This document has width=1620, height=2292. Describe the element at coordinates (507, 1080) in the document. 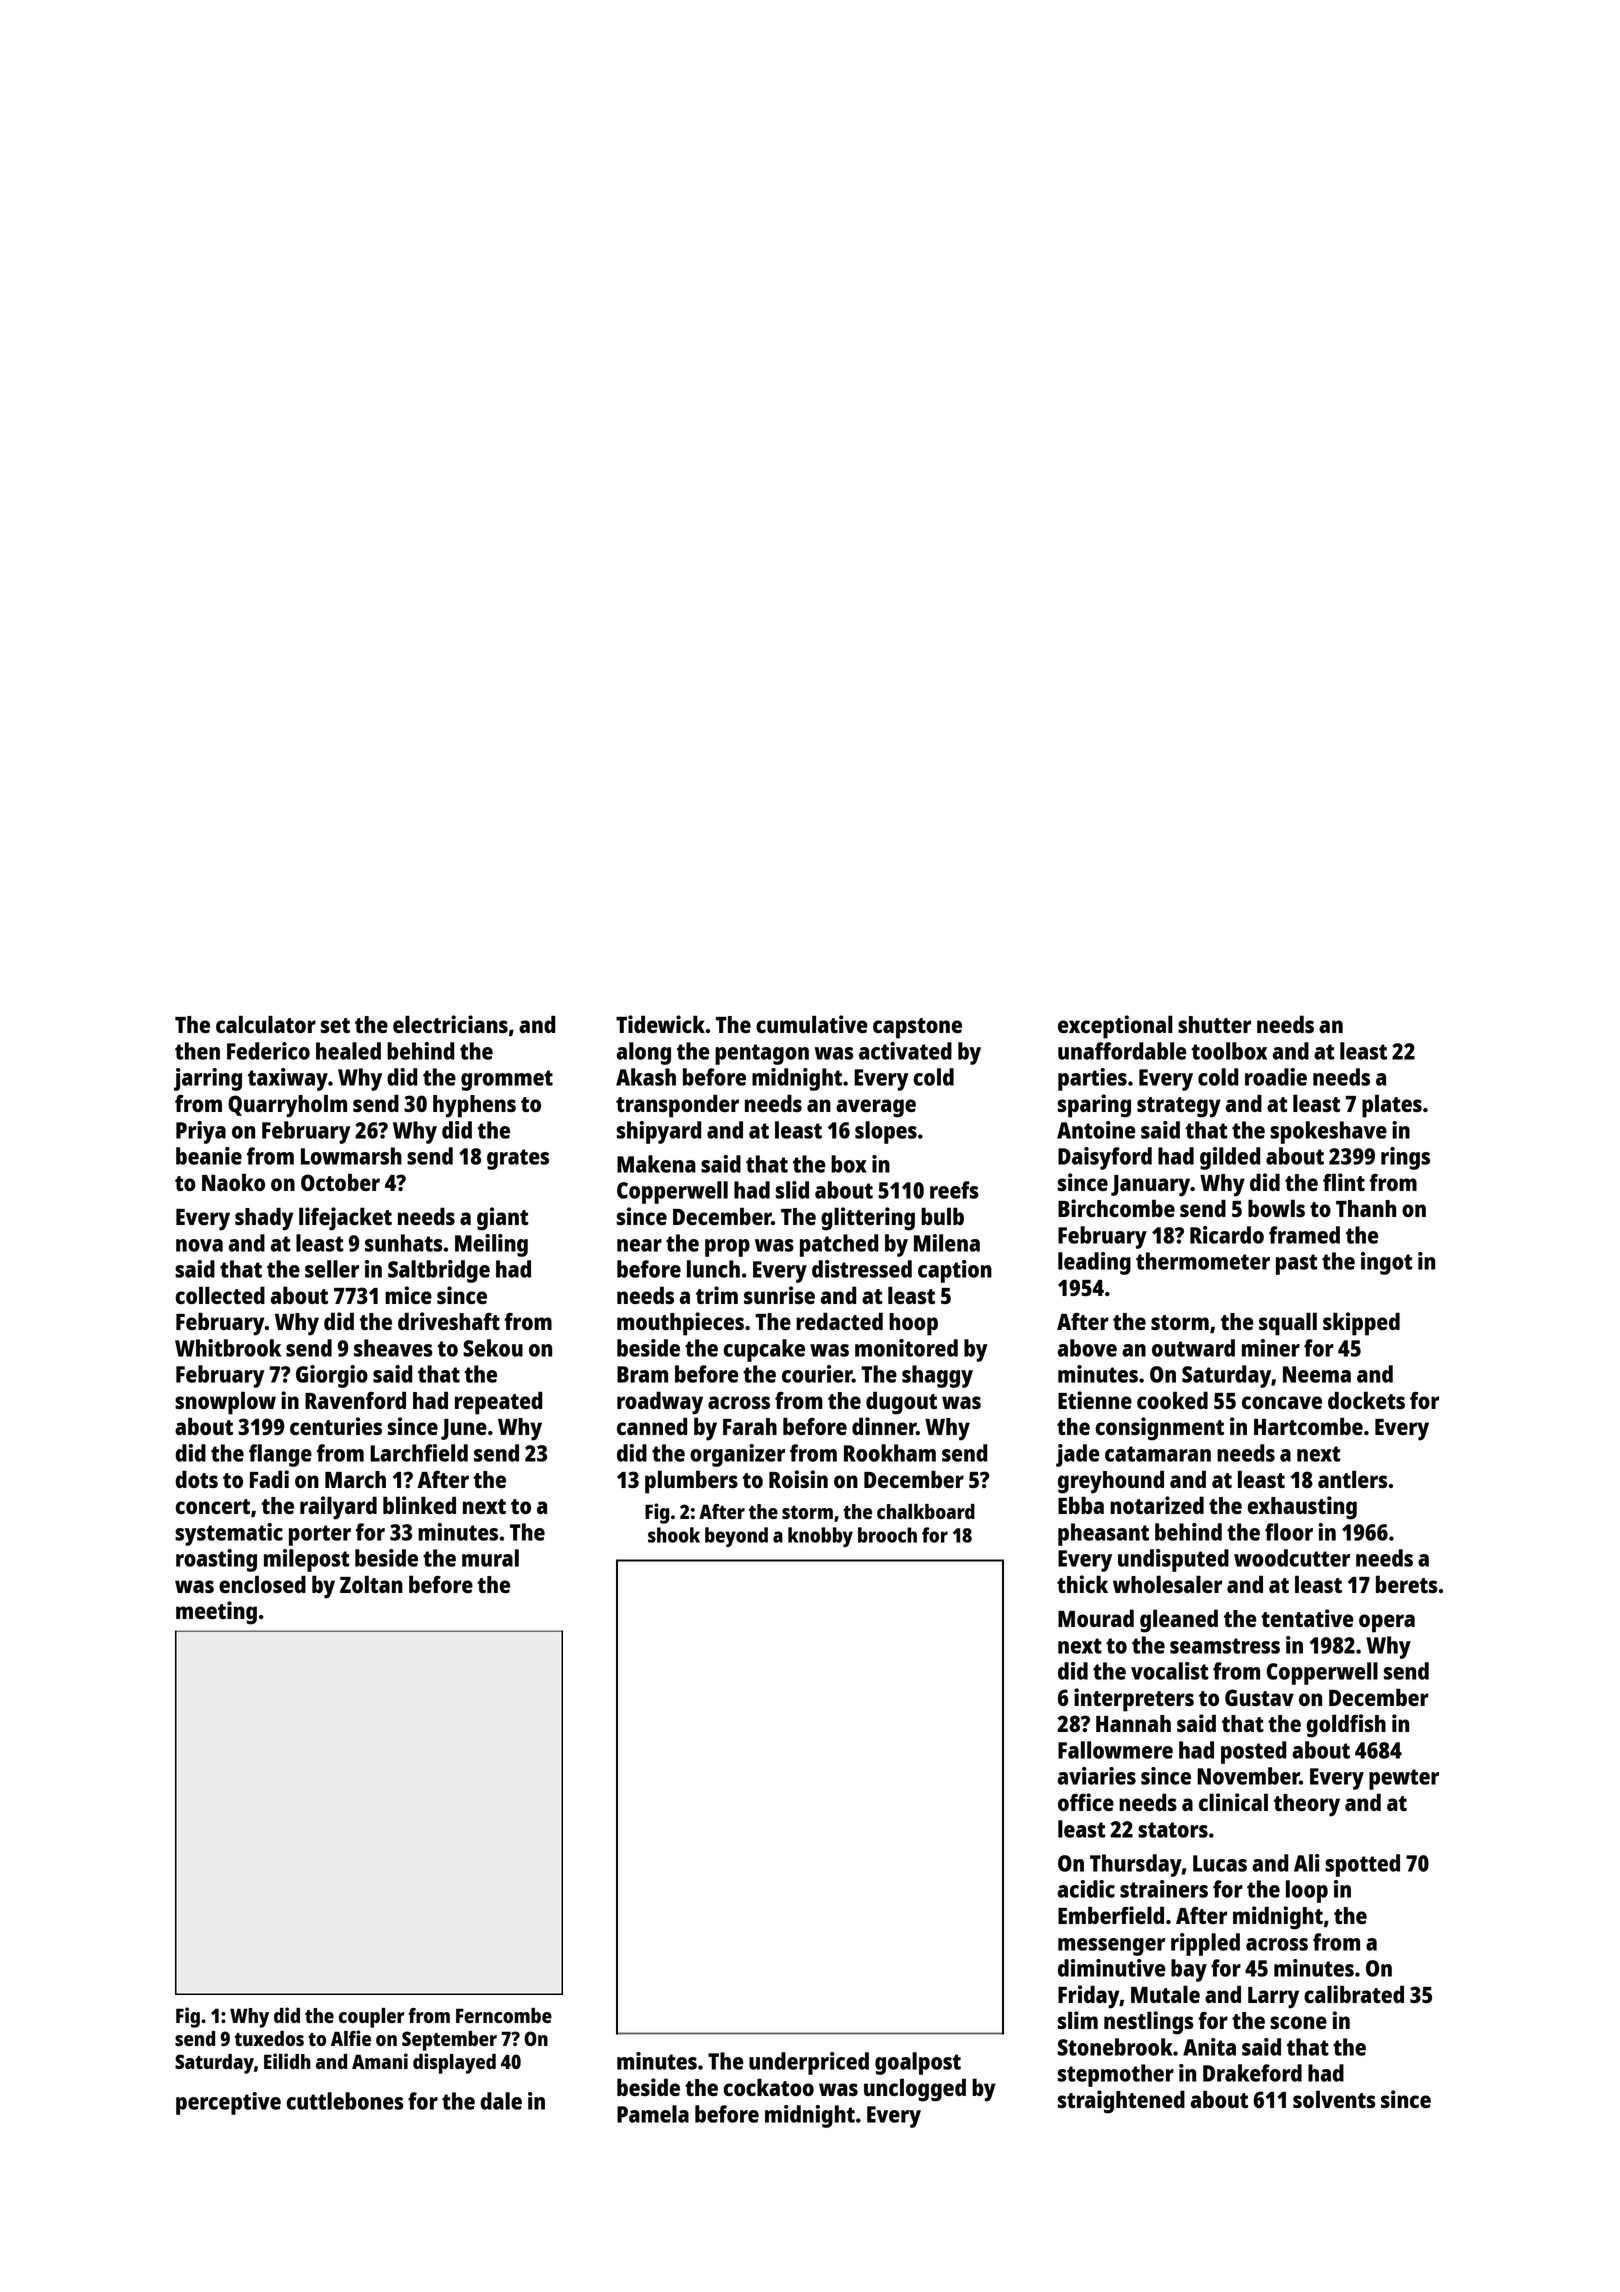

I see `grommet` at that location.
